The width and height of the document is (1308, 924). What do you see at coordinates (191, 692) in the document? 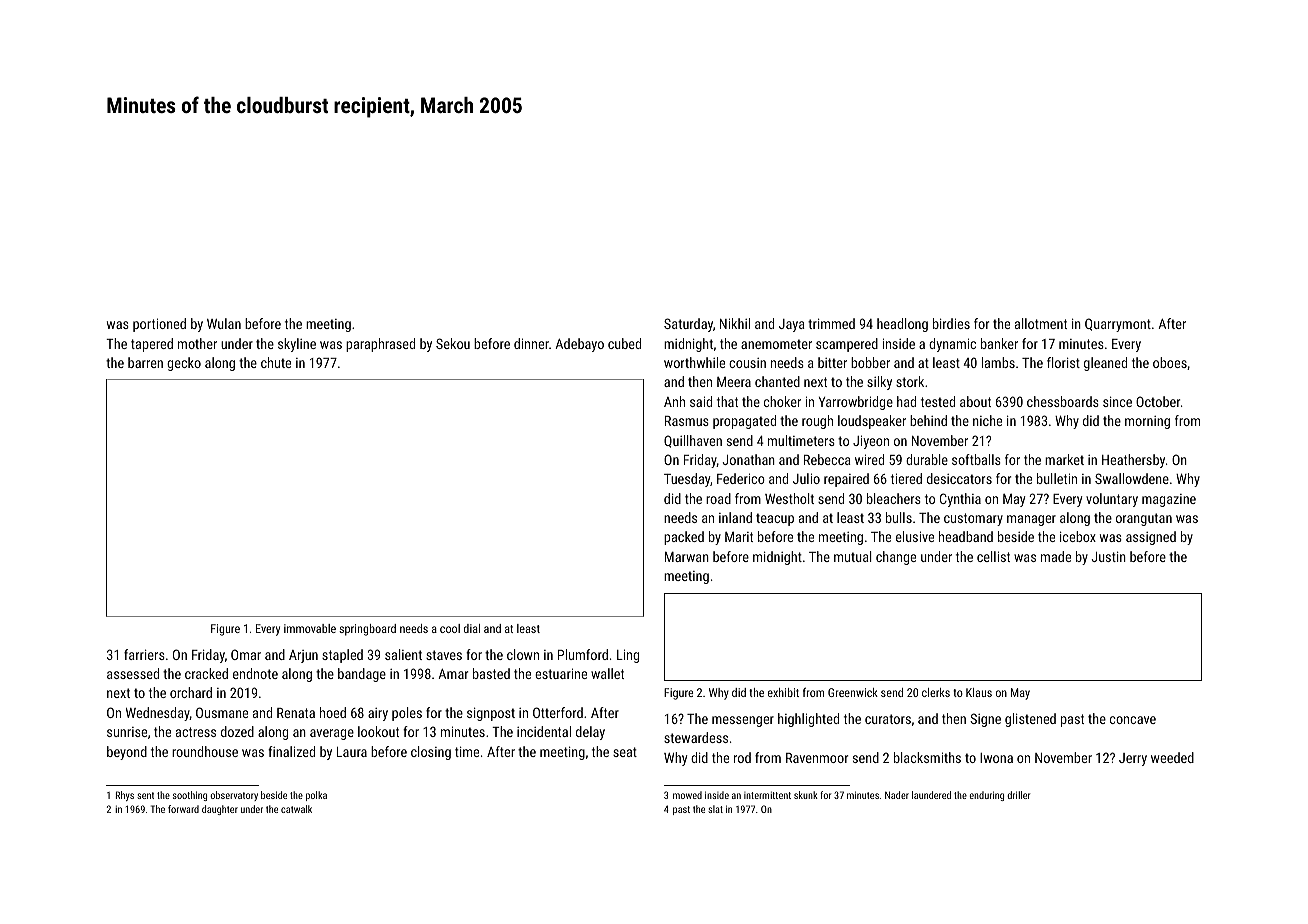
I see `orchard` at bounding box center [191, 692].
